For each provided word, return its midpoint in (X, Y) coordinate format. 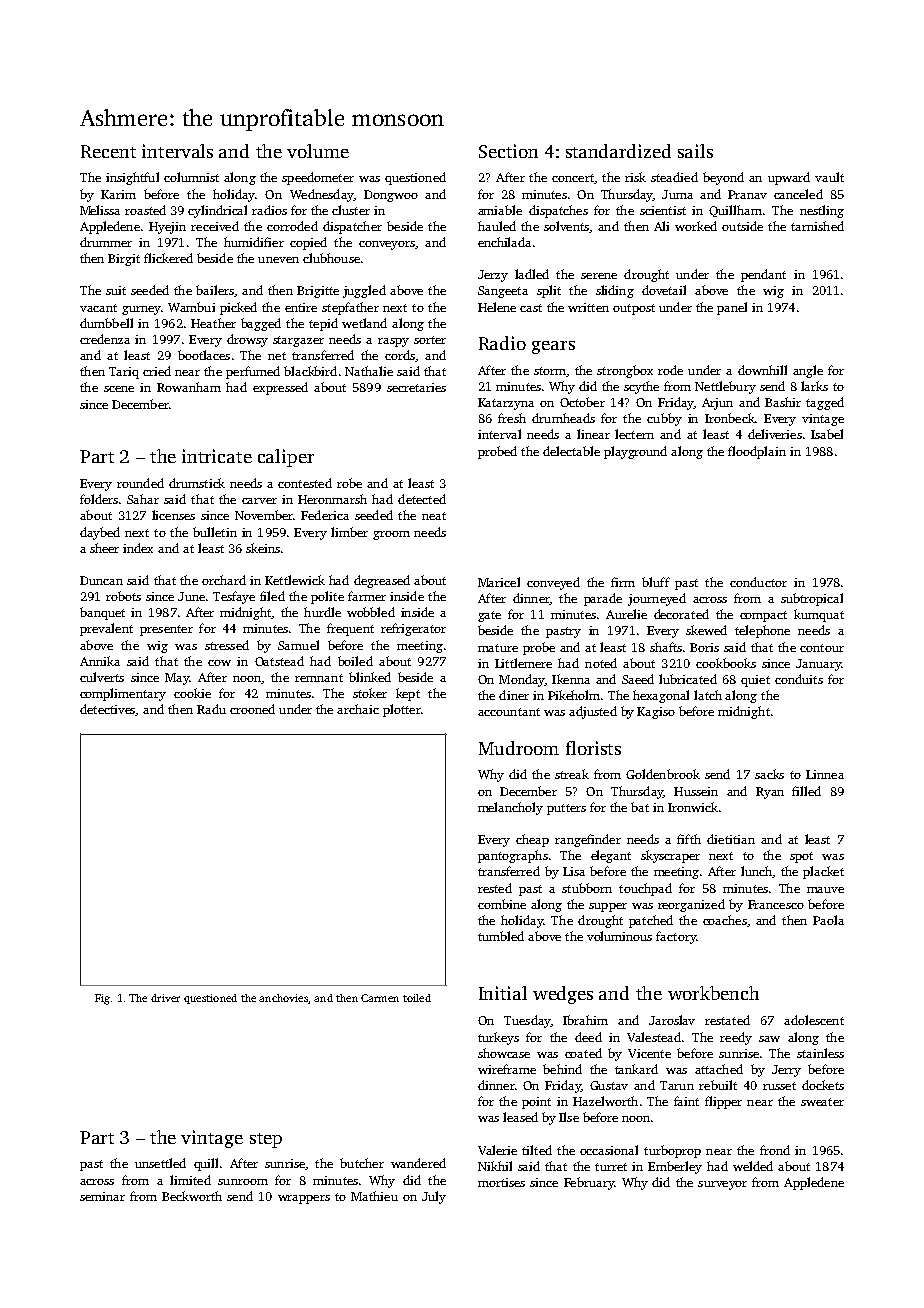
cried (157, 371)
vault (829, 177)
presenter (166, 630)
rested (495, 888)
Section (508, 151)
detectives (108, 710)
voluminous (619, 936)
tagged (825, 403)
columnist (191, 177)
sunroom (243, 1182)
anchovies (283, 998)
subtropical (812, 599)
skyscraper (670, 856)
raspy (393, 342)
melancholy (510, 808)
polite (327, 597)
